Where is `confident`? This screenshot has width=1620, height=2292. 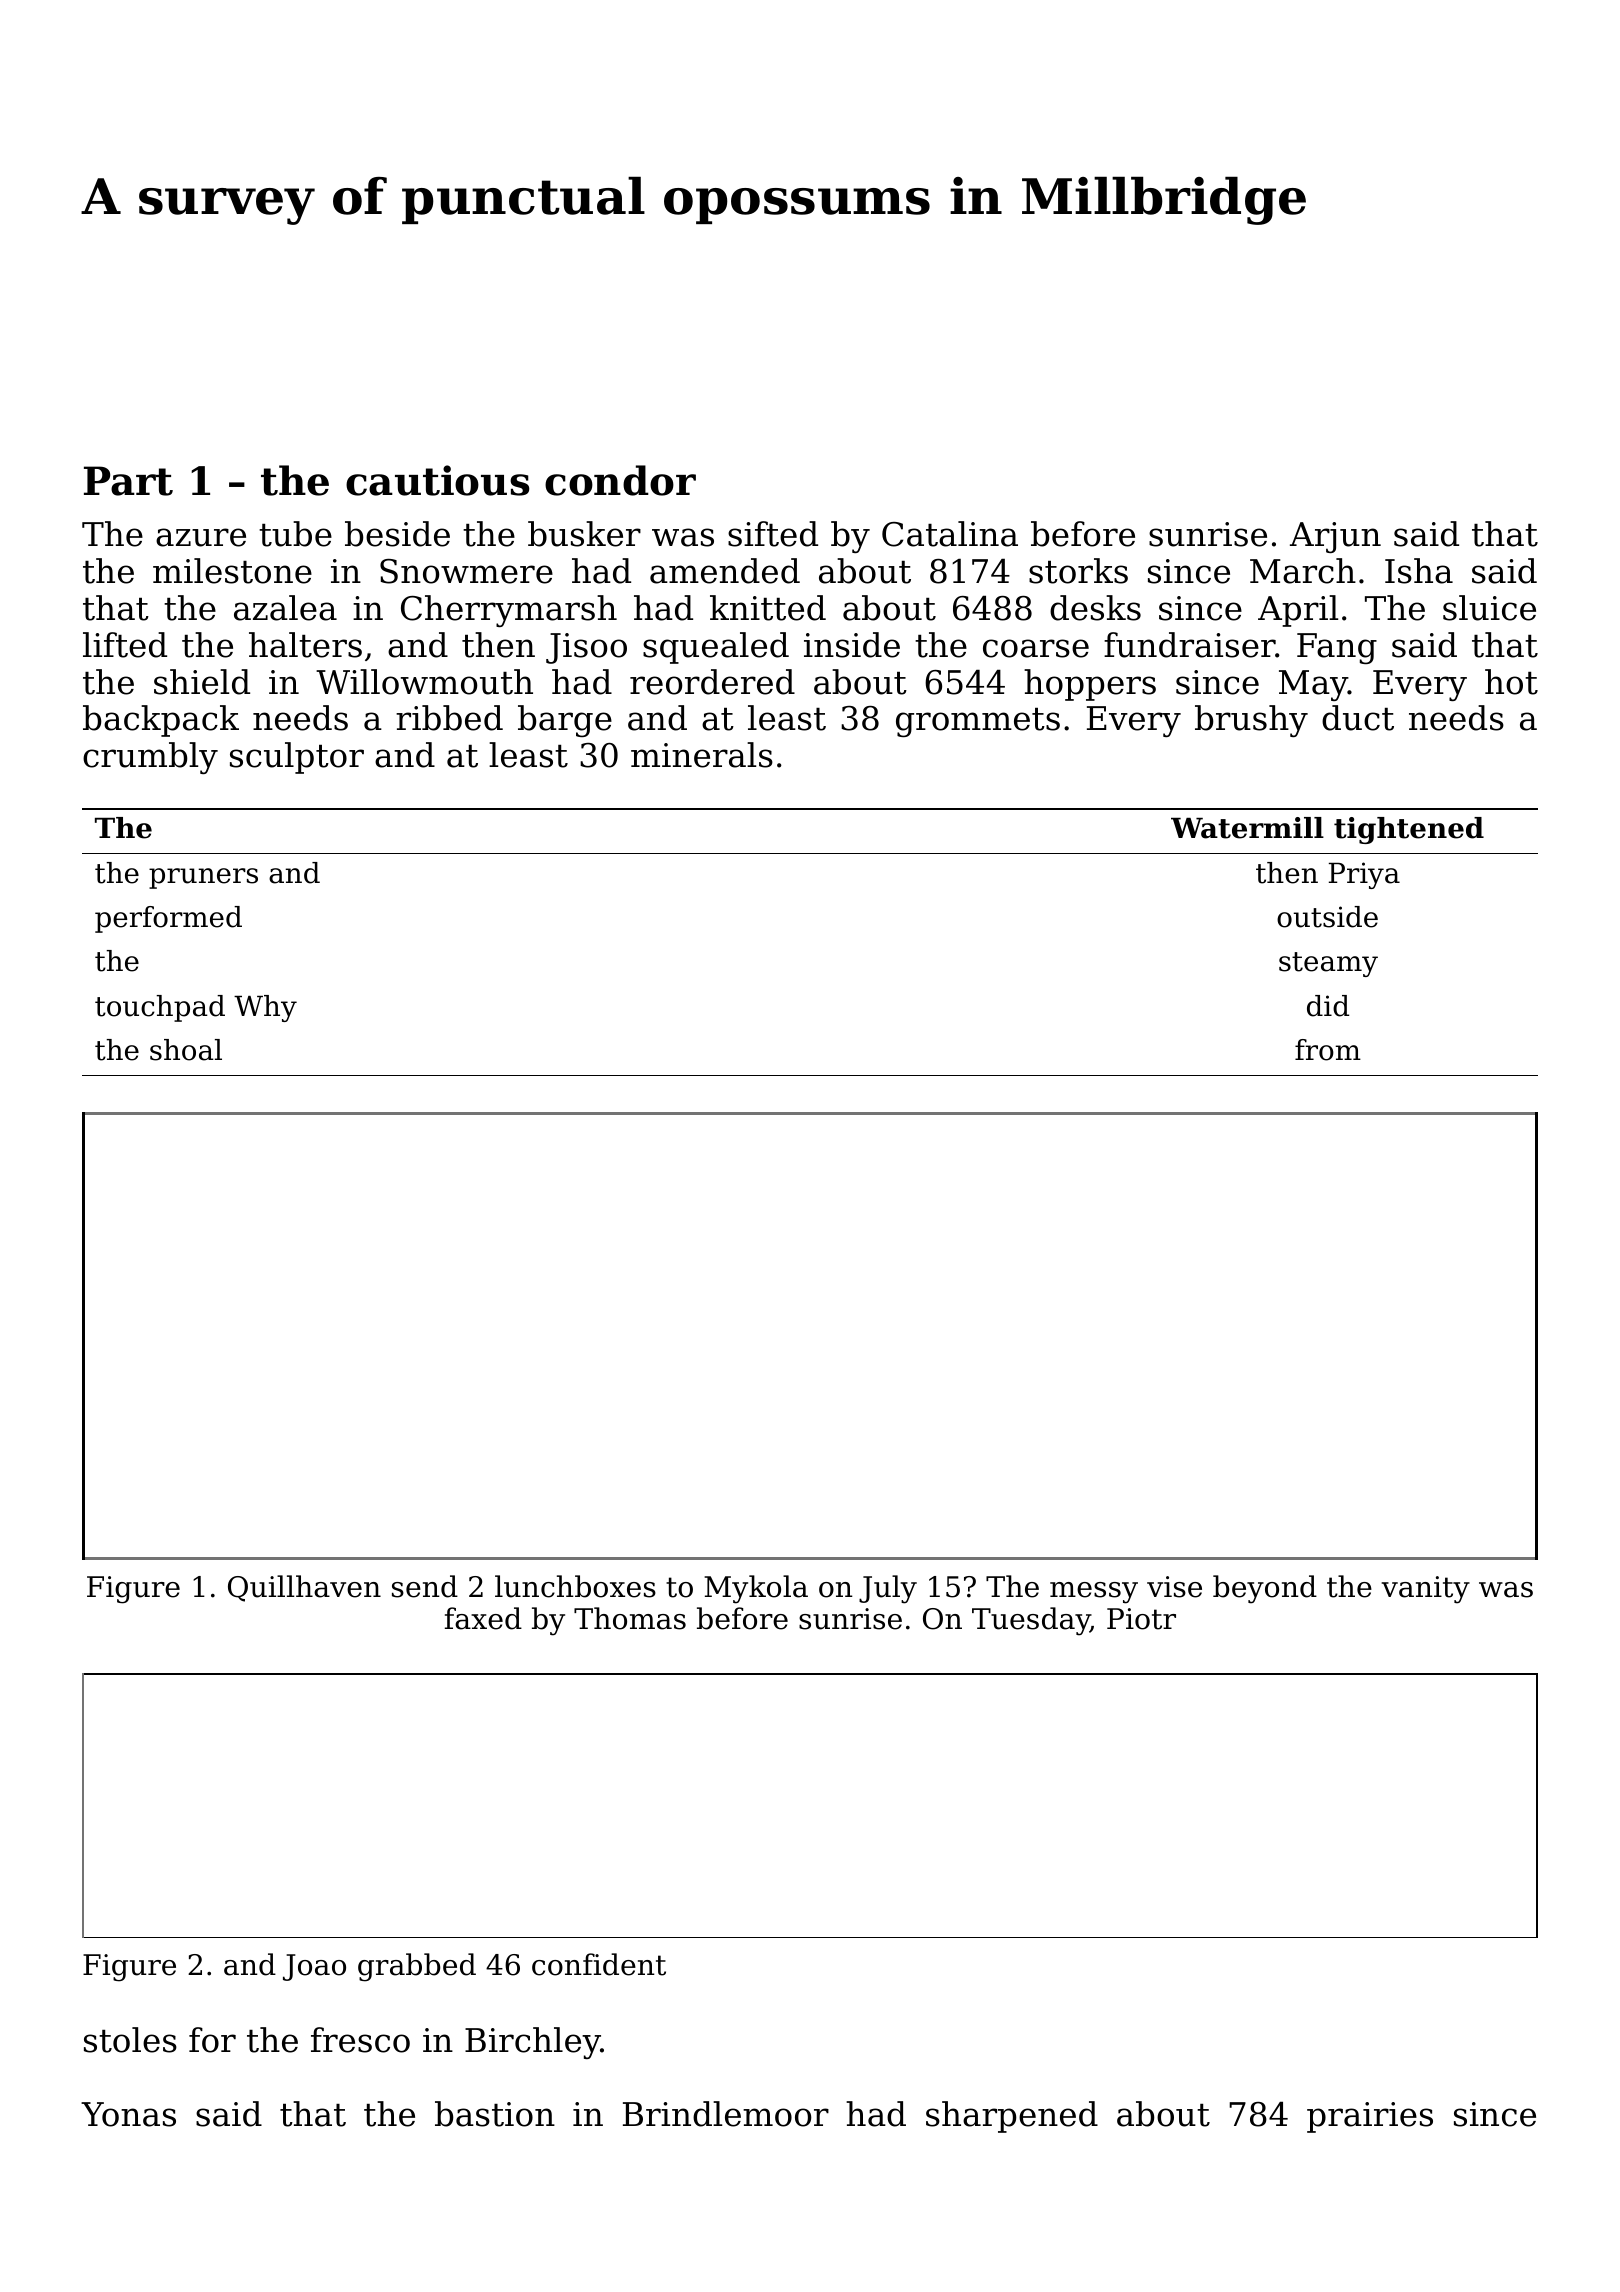
confident is located at coordinates (599, 1964).
